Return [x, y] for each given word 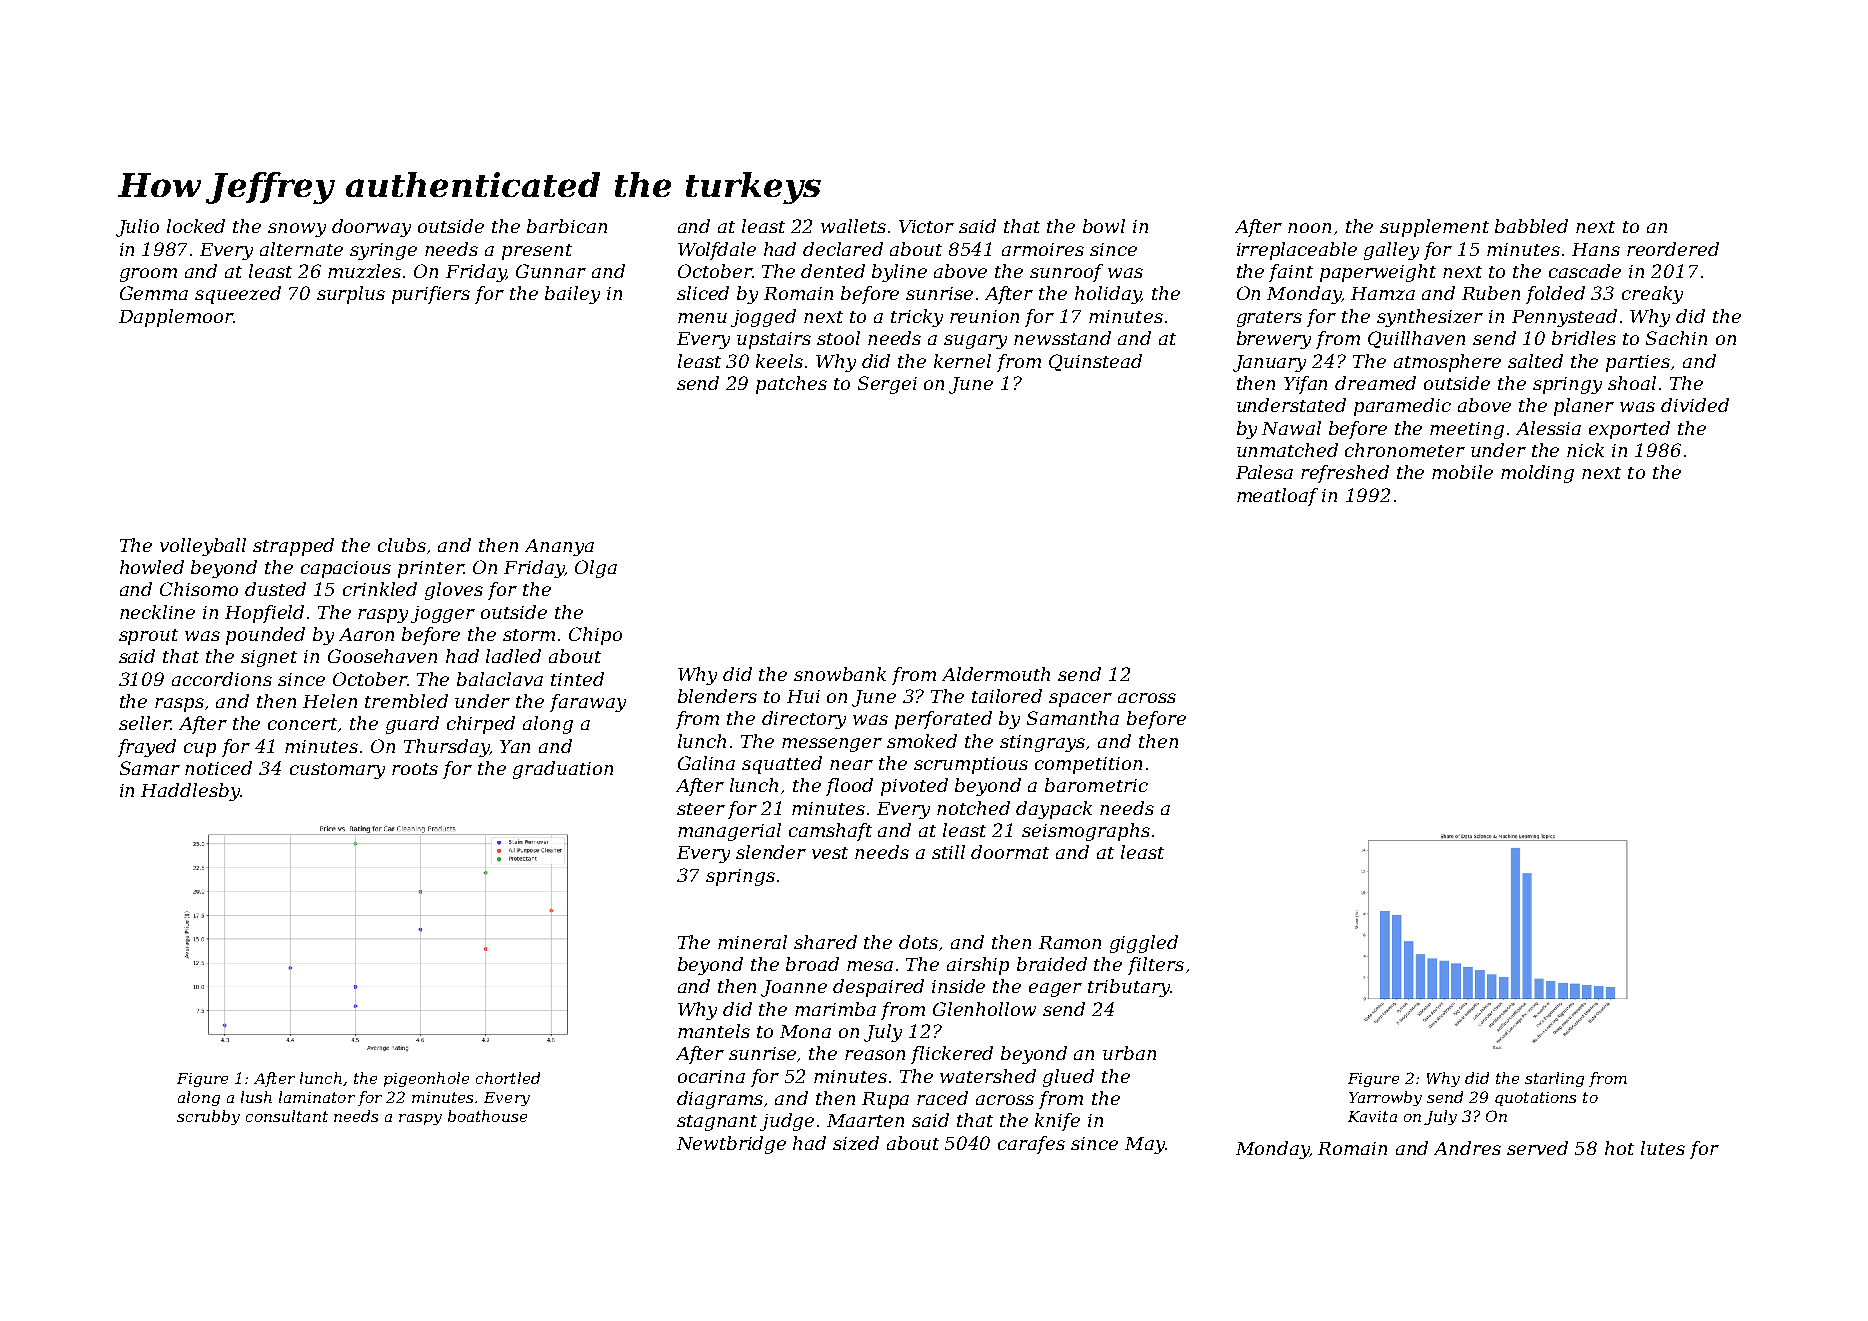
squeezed [238, 295]
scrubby [208, 1117]
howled [152, 567]
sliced [703, 293]
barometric [1096, 785]
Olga [596, 569]
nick [1585, 450]
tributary [1129, 988]
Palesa [1264, 472]
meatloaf [1277, 497]
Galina [706, 763]
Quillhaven [1416, 339]
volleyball [203, 547]
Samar [150, 768]
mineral [752, 942]
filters [1156, 966]
